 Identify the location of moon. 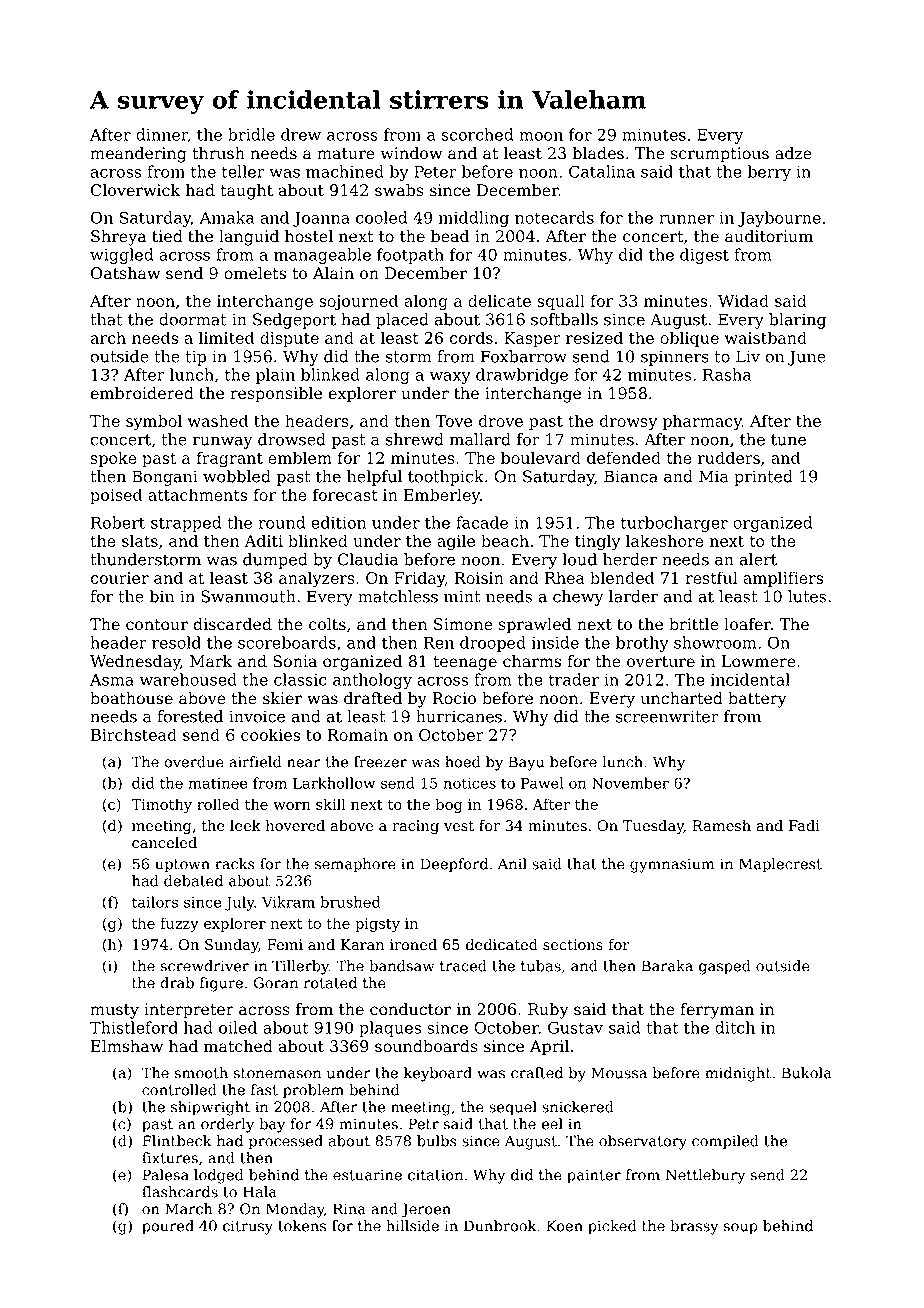
(541, 136).
